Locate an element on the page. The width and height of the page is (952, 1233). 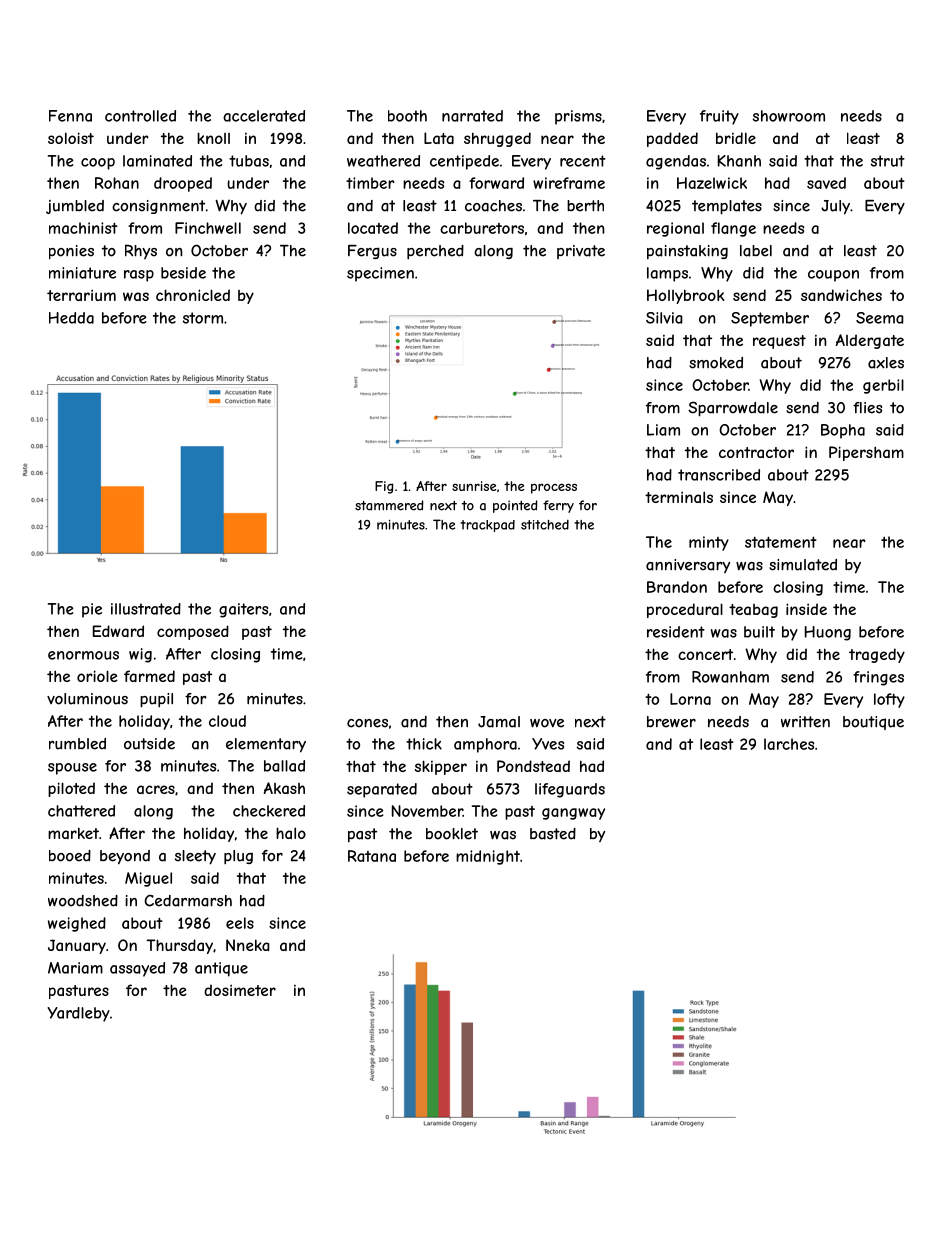
midnight is located at coordinates (488, 857).
